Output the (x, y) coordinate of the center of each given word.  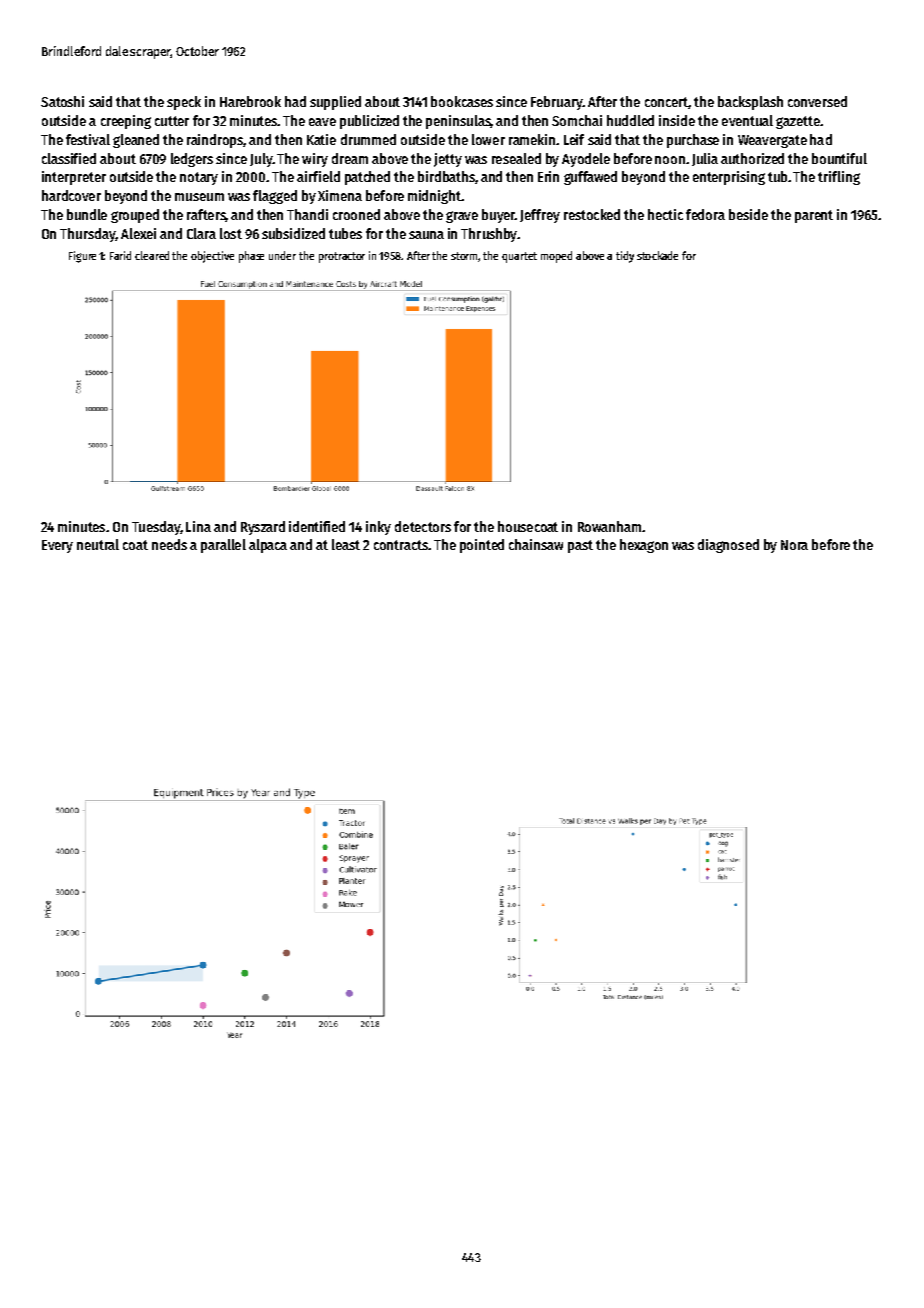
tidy (625, 257)
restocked (592, 214)
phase (251, 257)
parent (814, 216)
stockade (657, 255)
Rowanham (609, 526)
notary (199, 178)
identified (317, 526)
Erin (548, 176)
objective (212, 257)
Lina (198, 526)
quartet (519, 257)
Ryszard (263, 528)
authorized (752, 158)
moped (556, 257)
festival (88, 139)
